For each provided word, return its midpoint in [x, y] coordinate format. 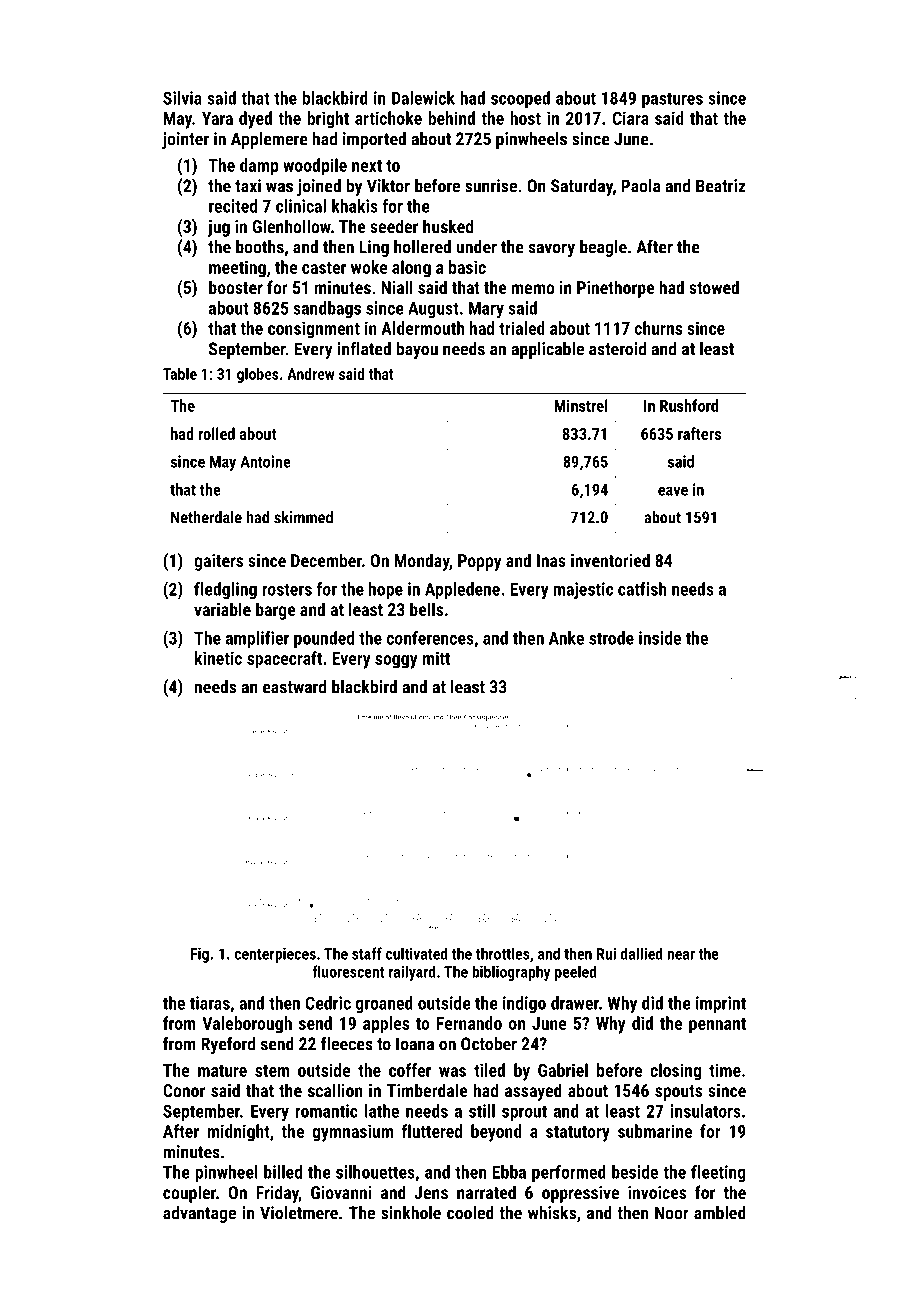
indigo [524, 1004]
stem [272, 1071]
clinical [301, 206]
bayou [417, 350]
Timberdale [427, 1090]
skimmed [303, 517]
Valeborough [247, 1025]
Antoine [265, 461]
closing [675, 1072]
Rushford [689, 405]
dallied [642, 953]
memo [533, 289]
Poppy [480, 562]
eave [673, 491]
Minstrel [581, 405]
